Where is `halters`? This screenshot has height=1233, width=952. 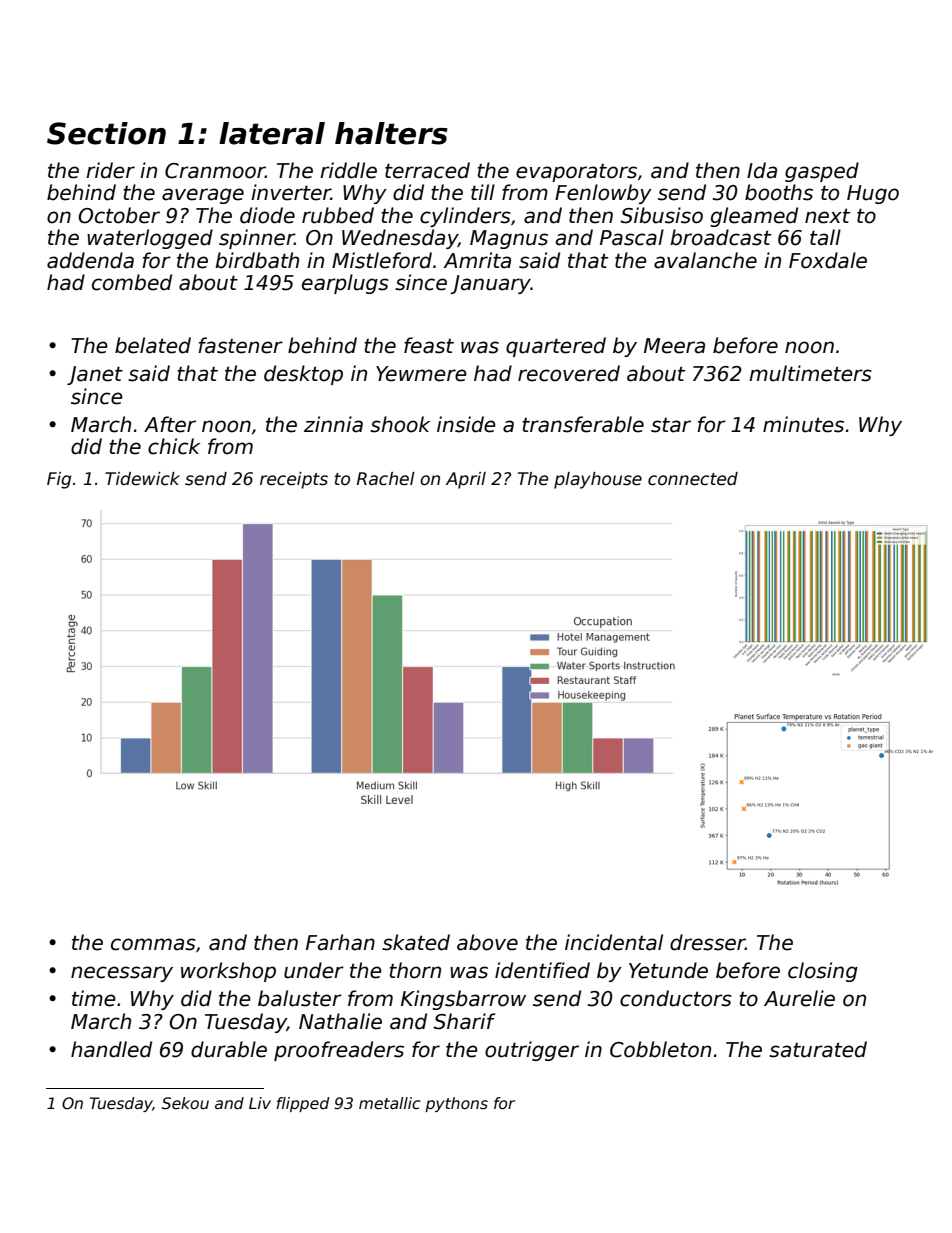
halters is located at coordinates (391, 133).
